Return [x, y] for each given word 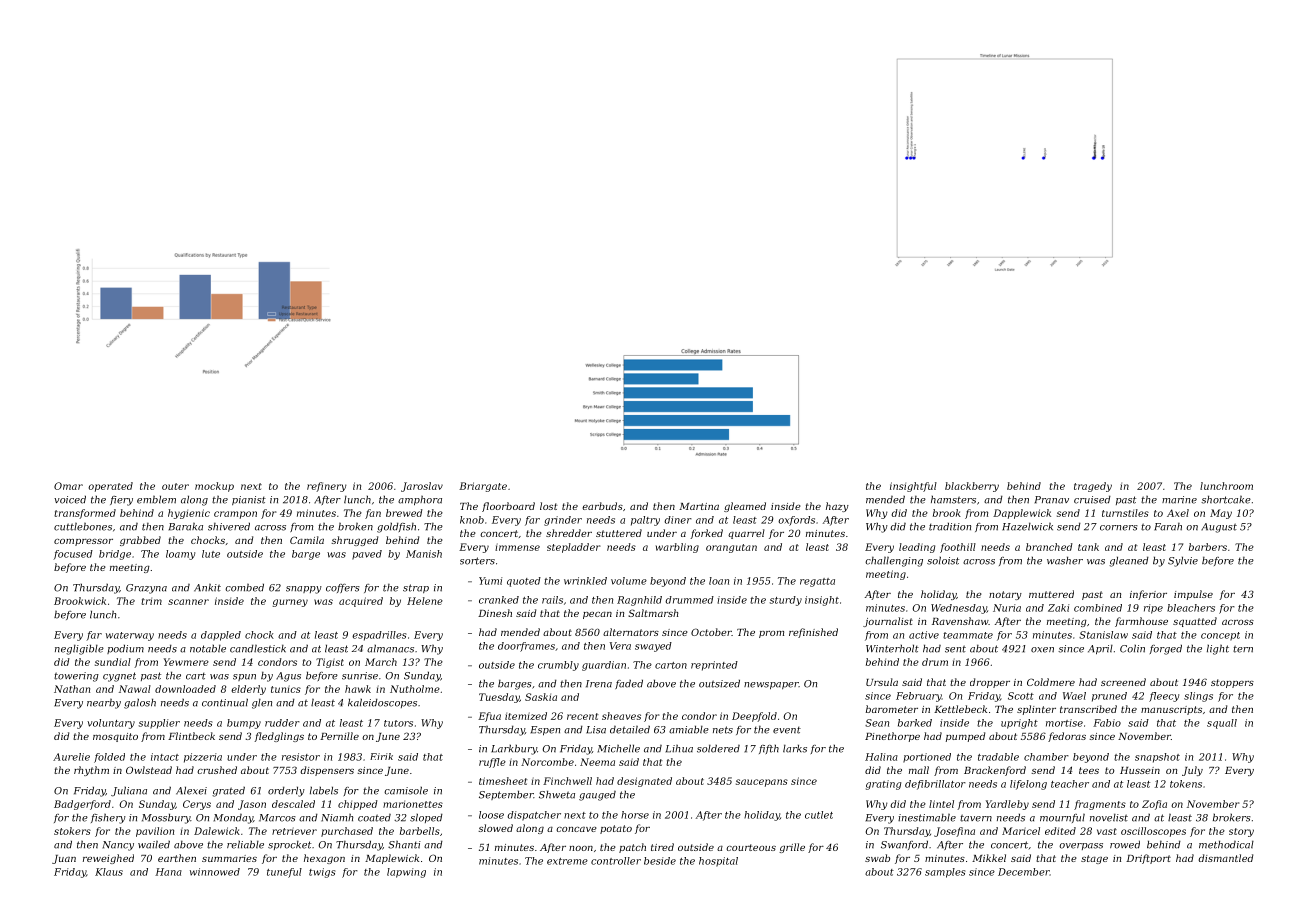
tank [1088, 547]
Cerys [197, 805]
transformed [85, 514]
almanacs [390, 649]
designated [644, 782]
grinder [563, 521]
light [1218, 650]
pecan [597, 615]
